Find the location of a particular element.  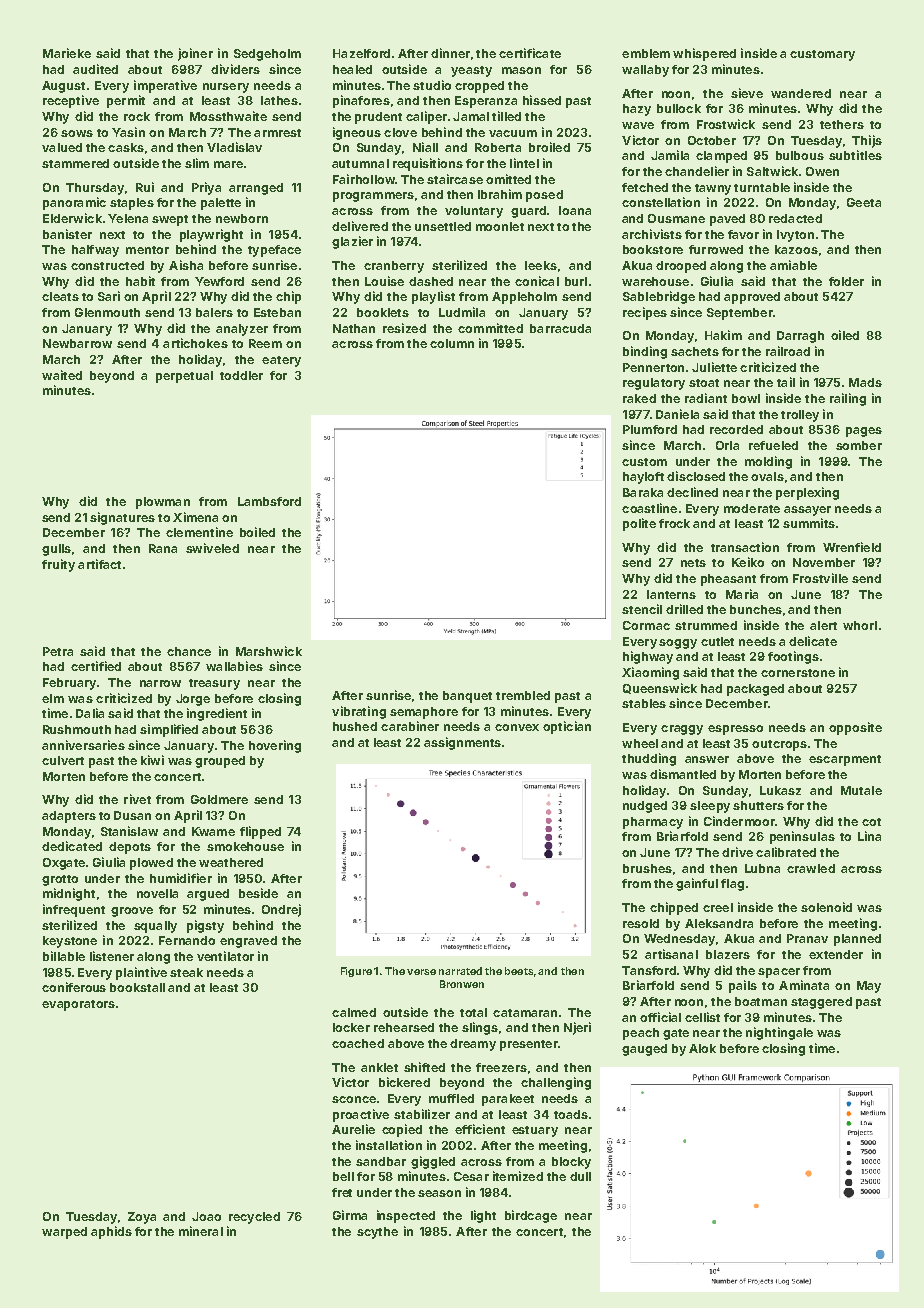

gulls is located at coordinates (56, 550).
